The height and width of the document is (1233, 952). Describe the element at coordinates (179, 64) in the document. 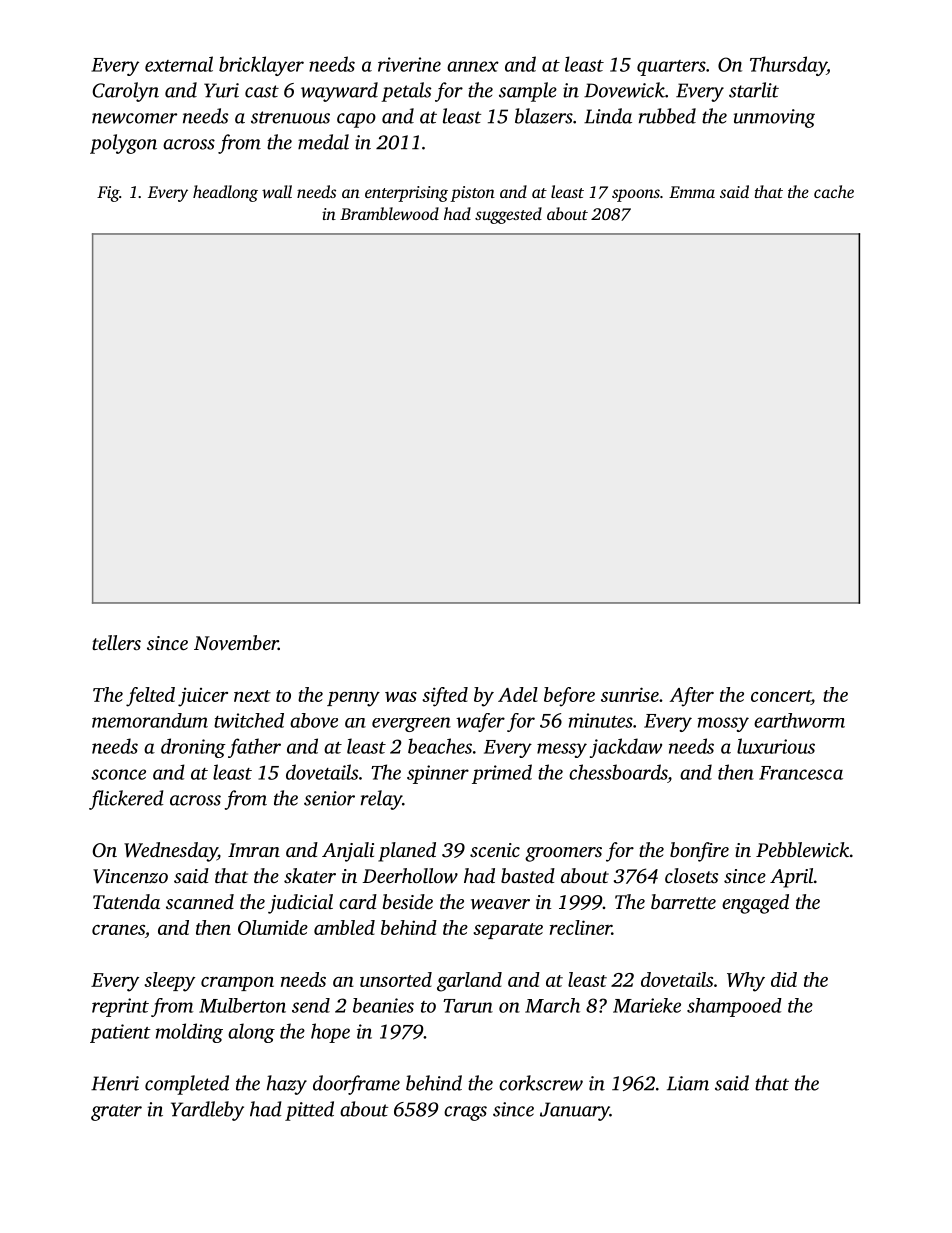

I see `external` at that location.
